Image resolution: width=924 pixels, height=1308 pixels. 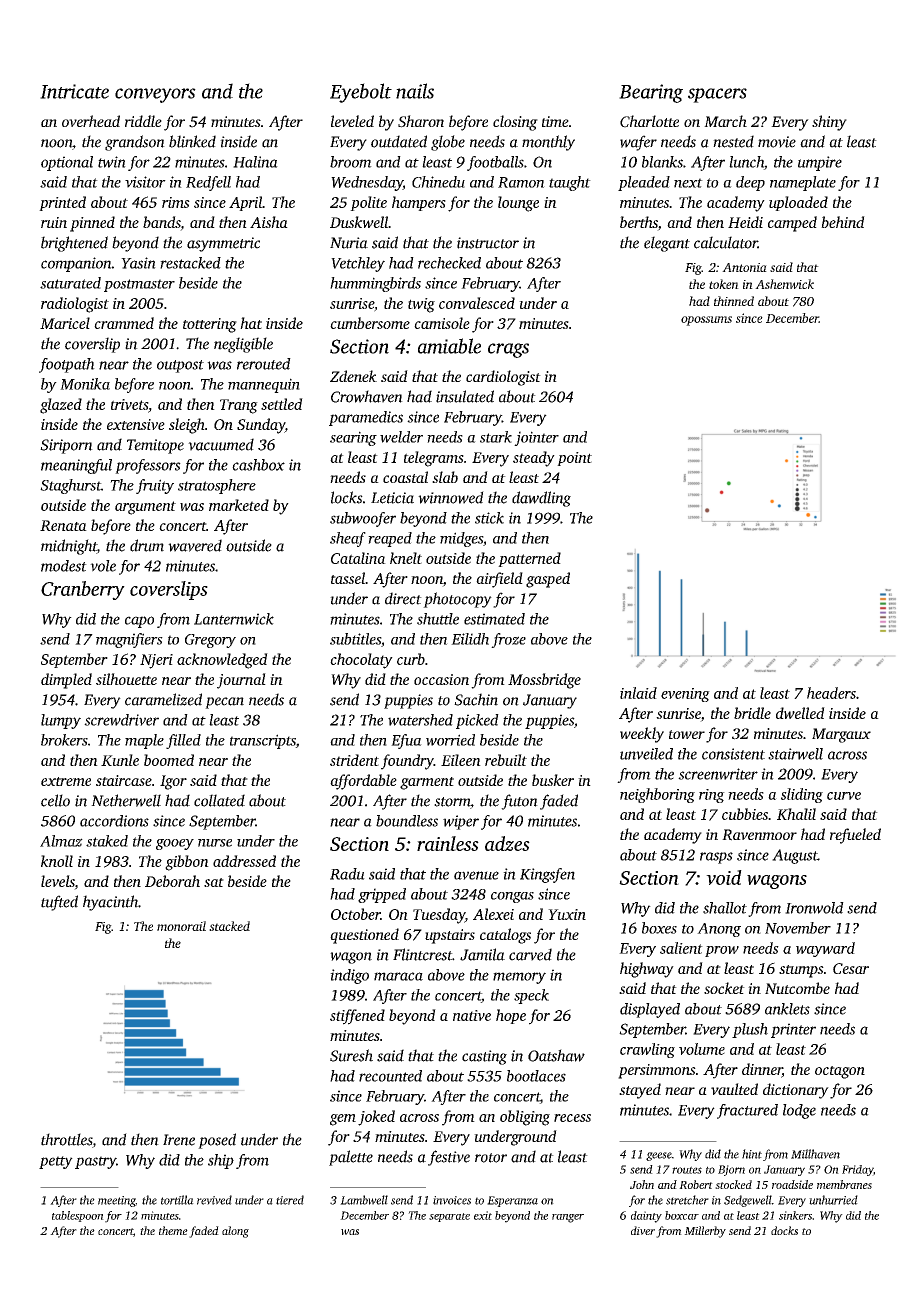 I want to click on curve, so click(x=844, y=796).
